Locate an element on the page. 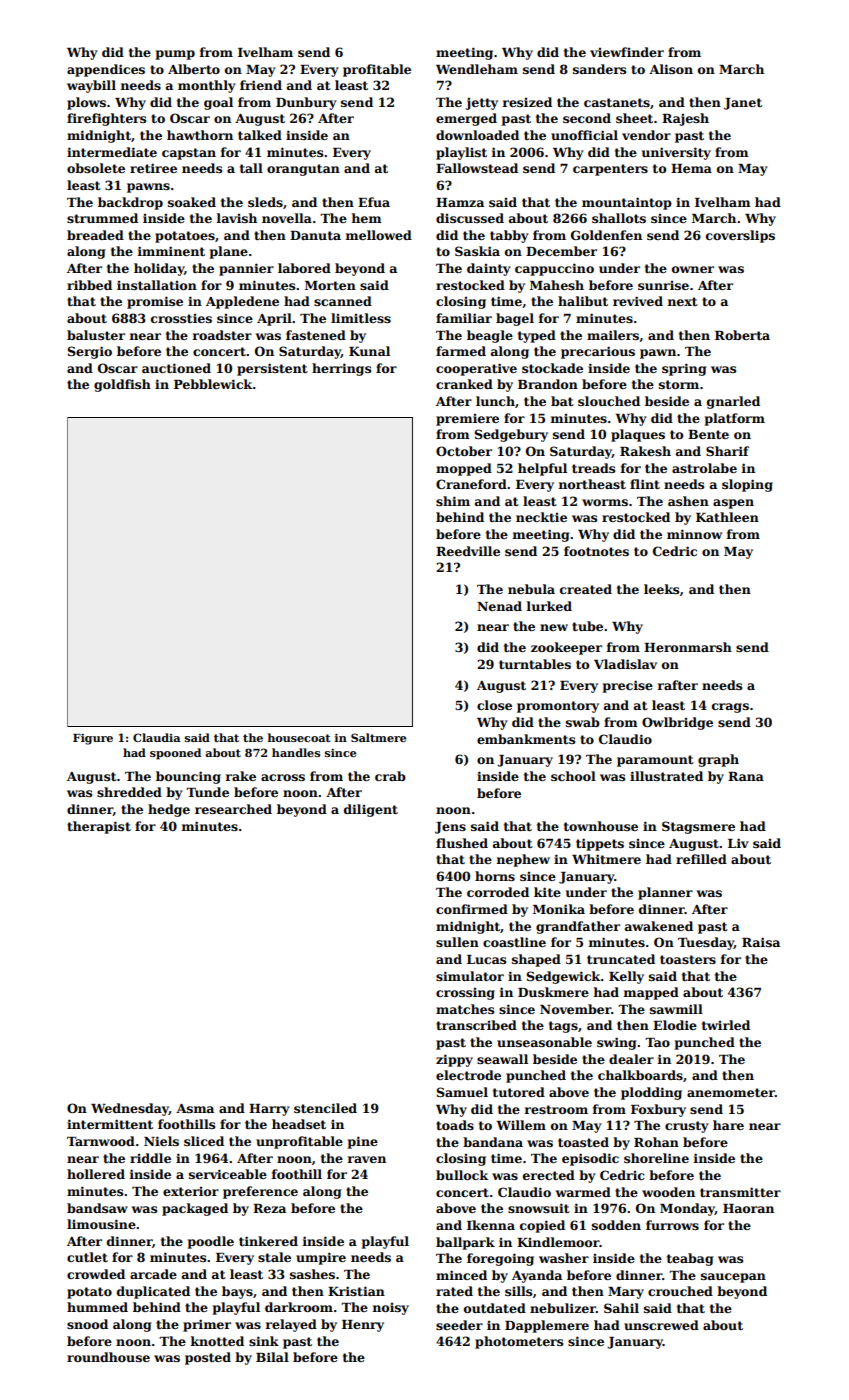 The image size is (849, 1400). Jens is located at coordinates (450, 828).
